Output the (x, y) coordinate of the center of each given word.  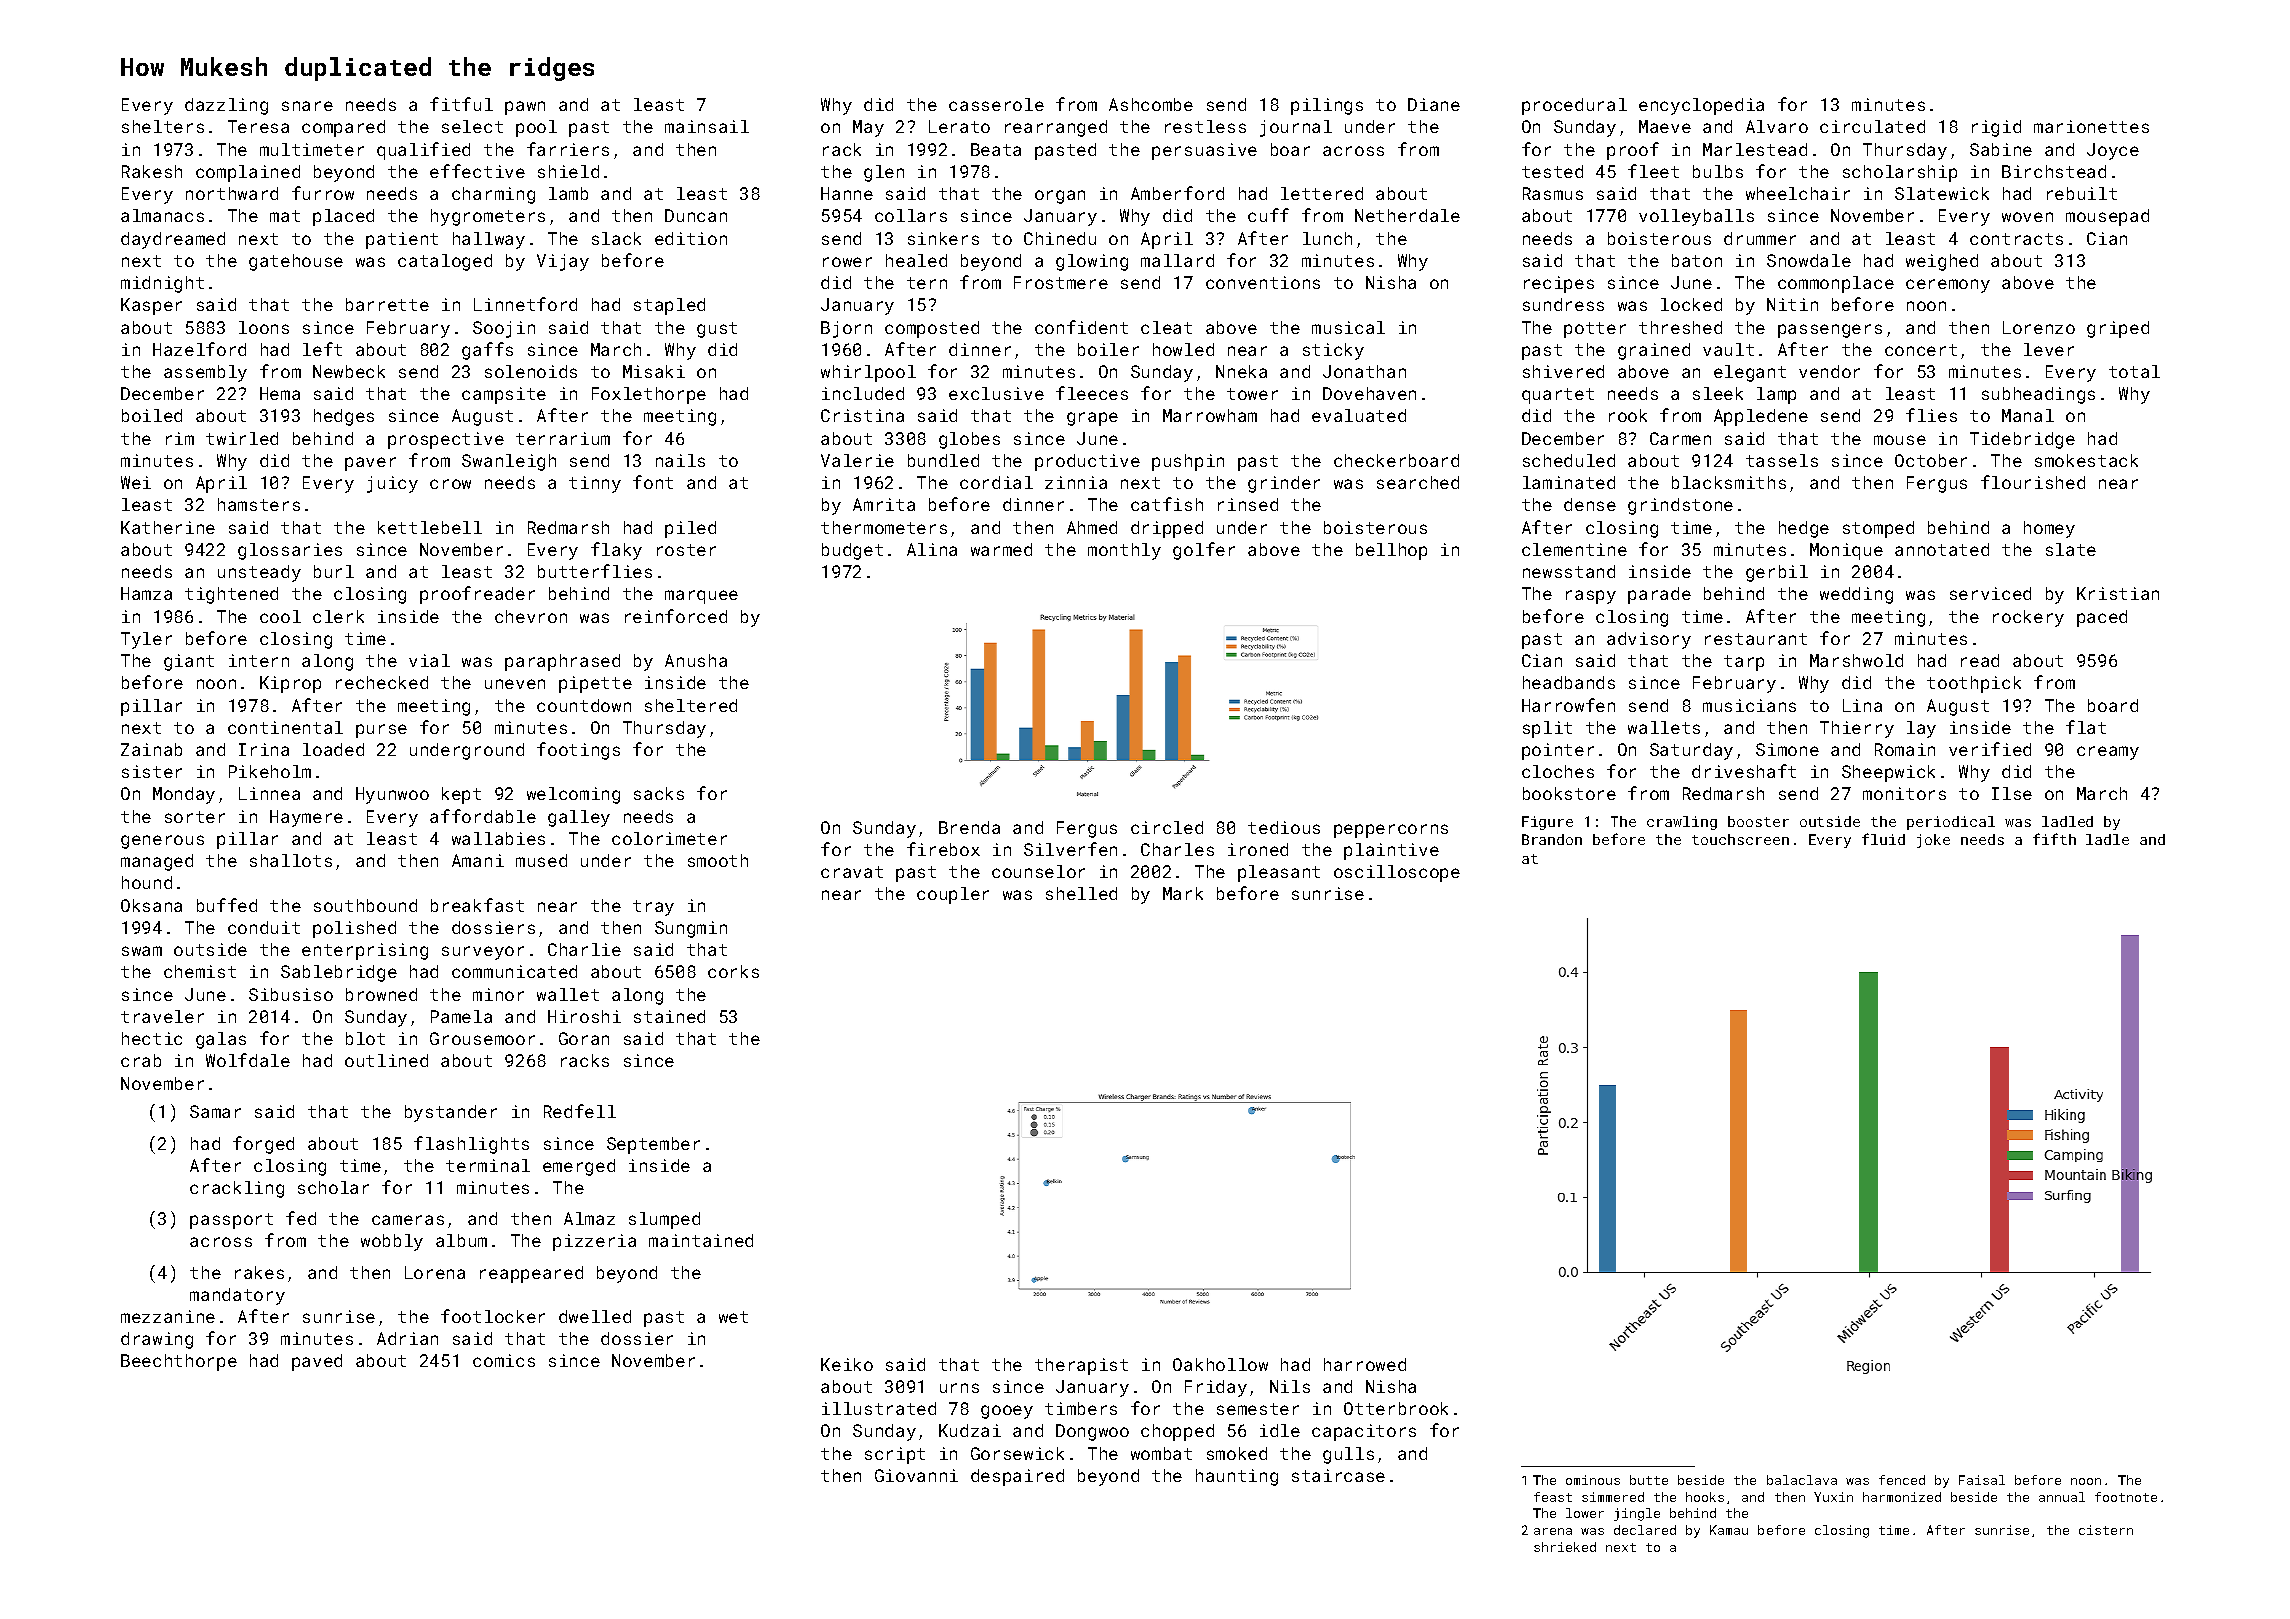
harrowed (1365, 1364)
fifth (2054, 839)
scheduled (1569, 460)
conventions (1263, 282)
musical (1348, 327)
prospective (446, 440)
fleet (1653, 171)
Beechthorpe (179, 1362)
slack (616, 238)
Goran (584, 1038)
